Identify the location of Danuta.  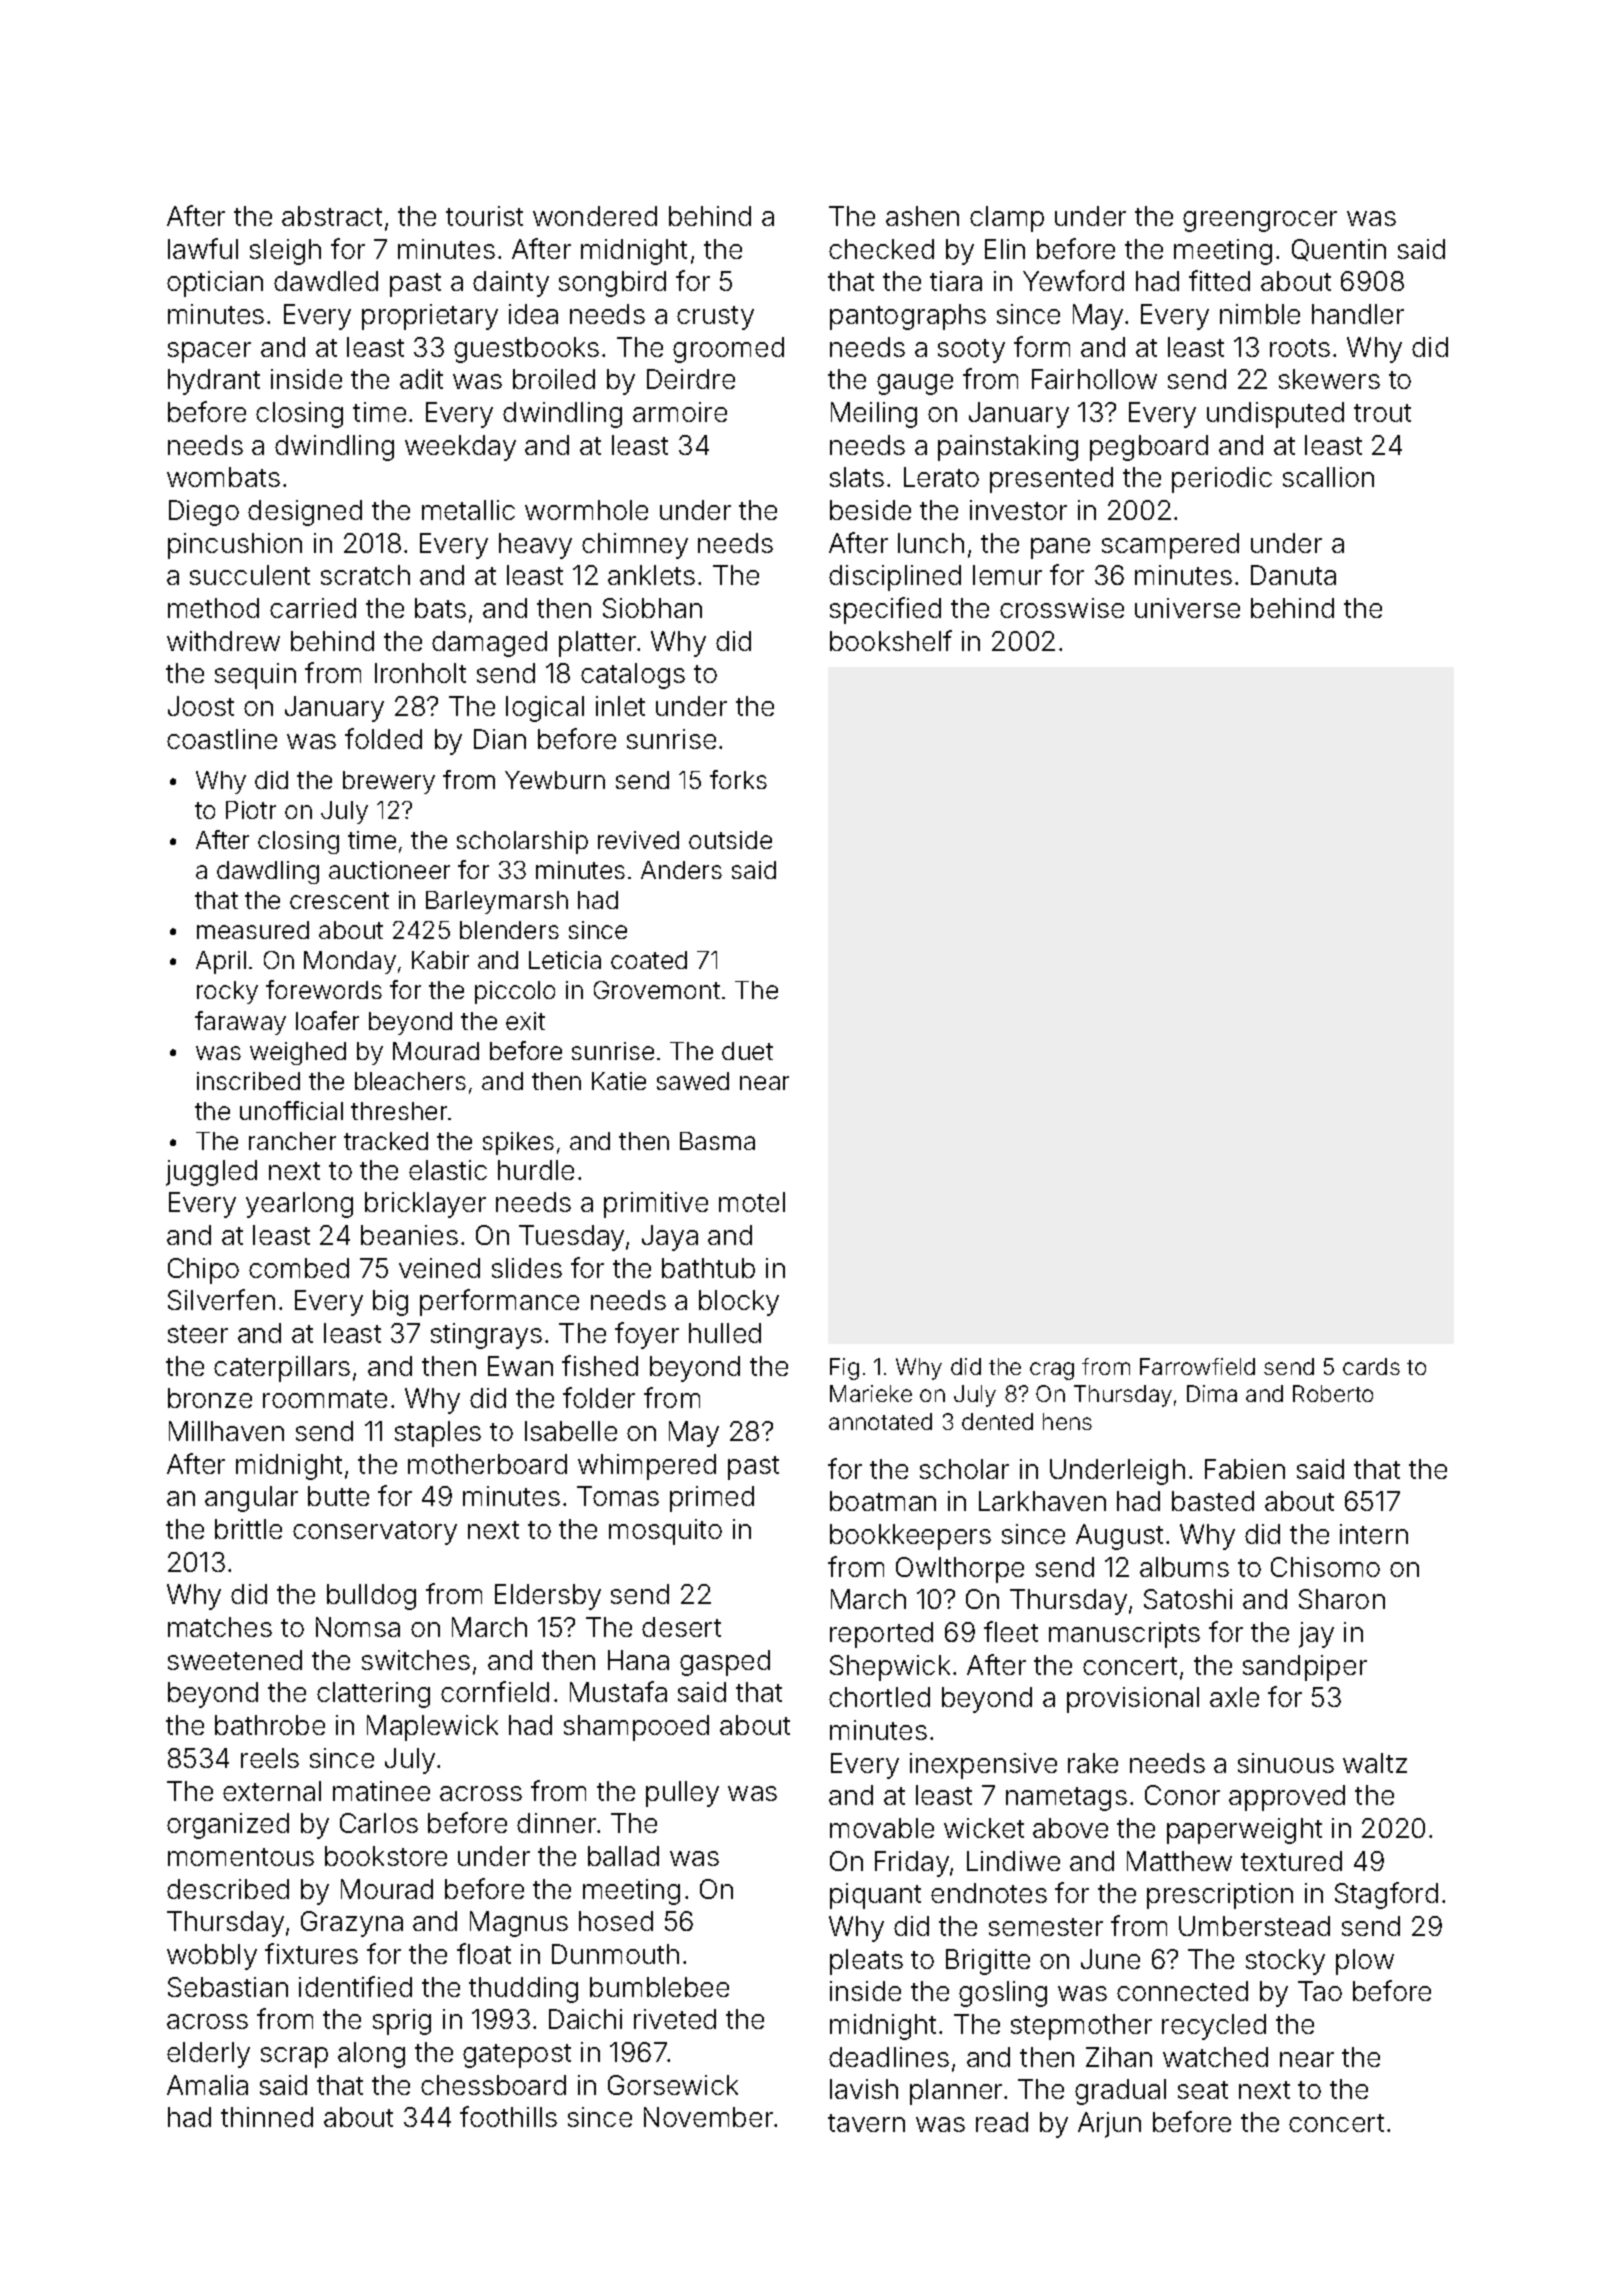
(1293, 575).
